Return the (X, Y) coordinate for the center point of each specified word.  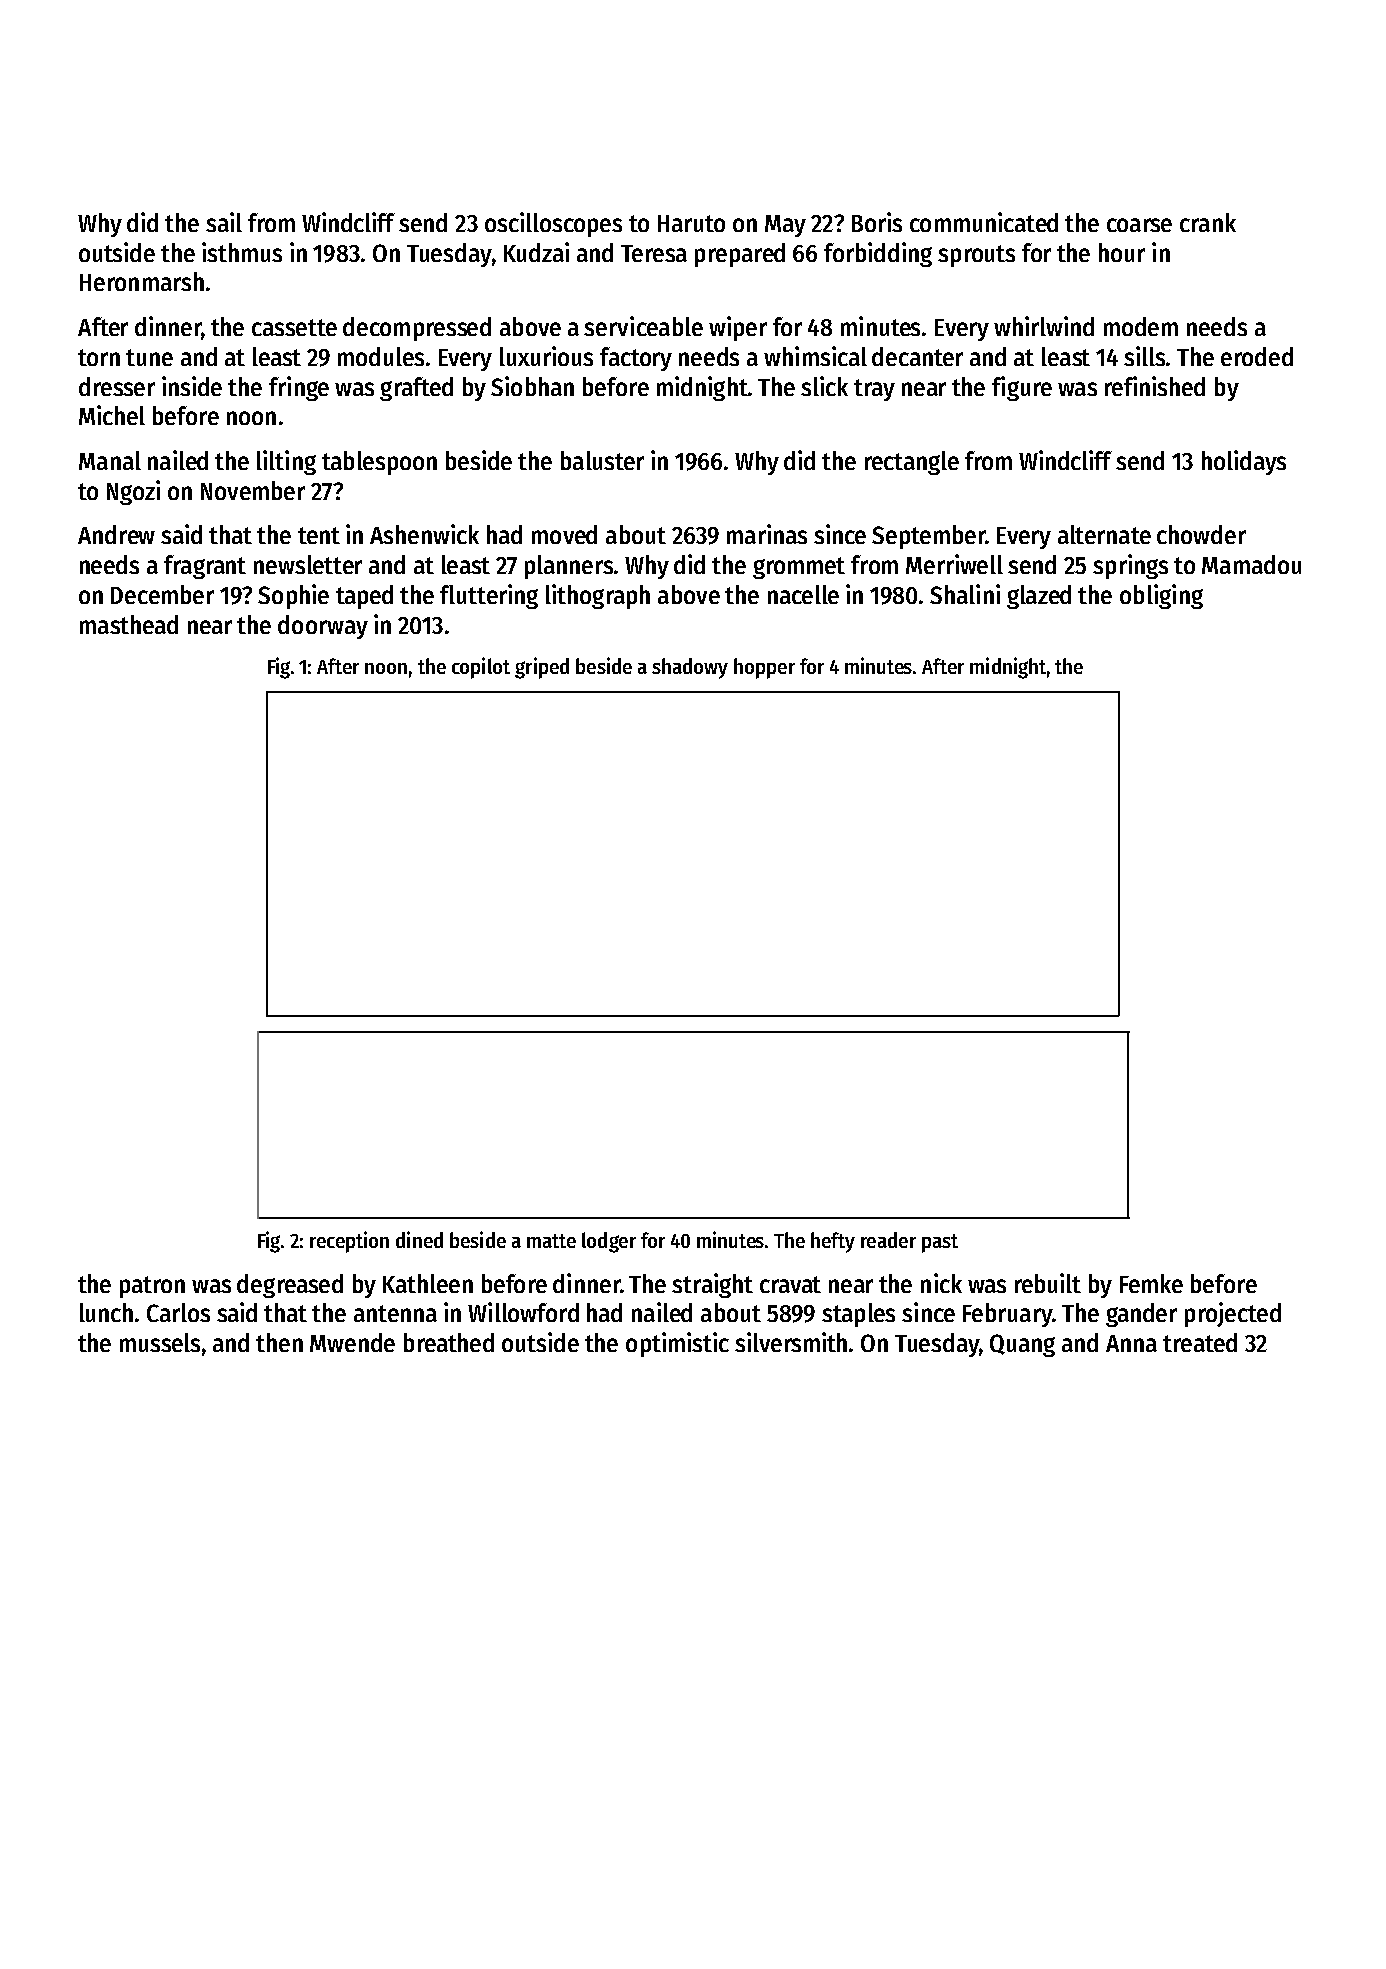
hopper (764, 668)
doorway (323, 627)
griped (542, 668)
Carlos (178, 1312)
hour (1122, 252)
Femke (1151, 1283)
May (785, 226)
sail (224, 222)
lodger (609, 1242)
